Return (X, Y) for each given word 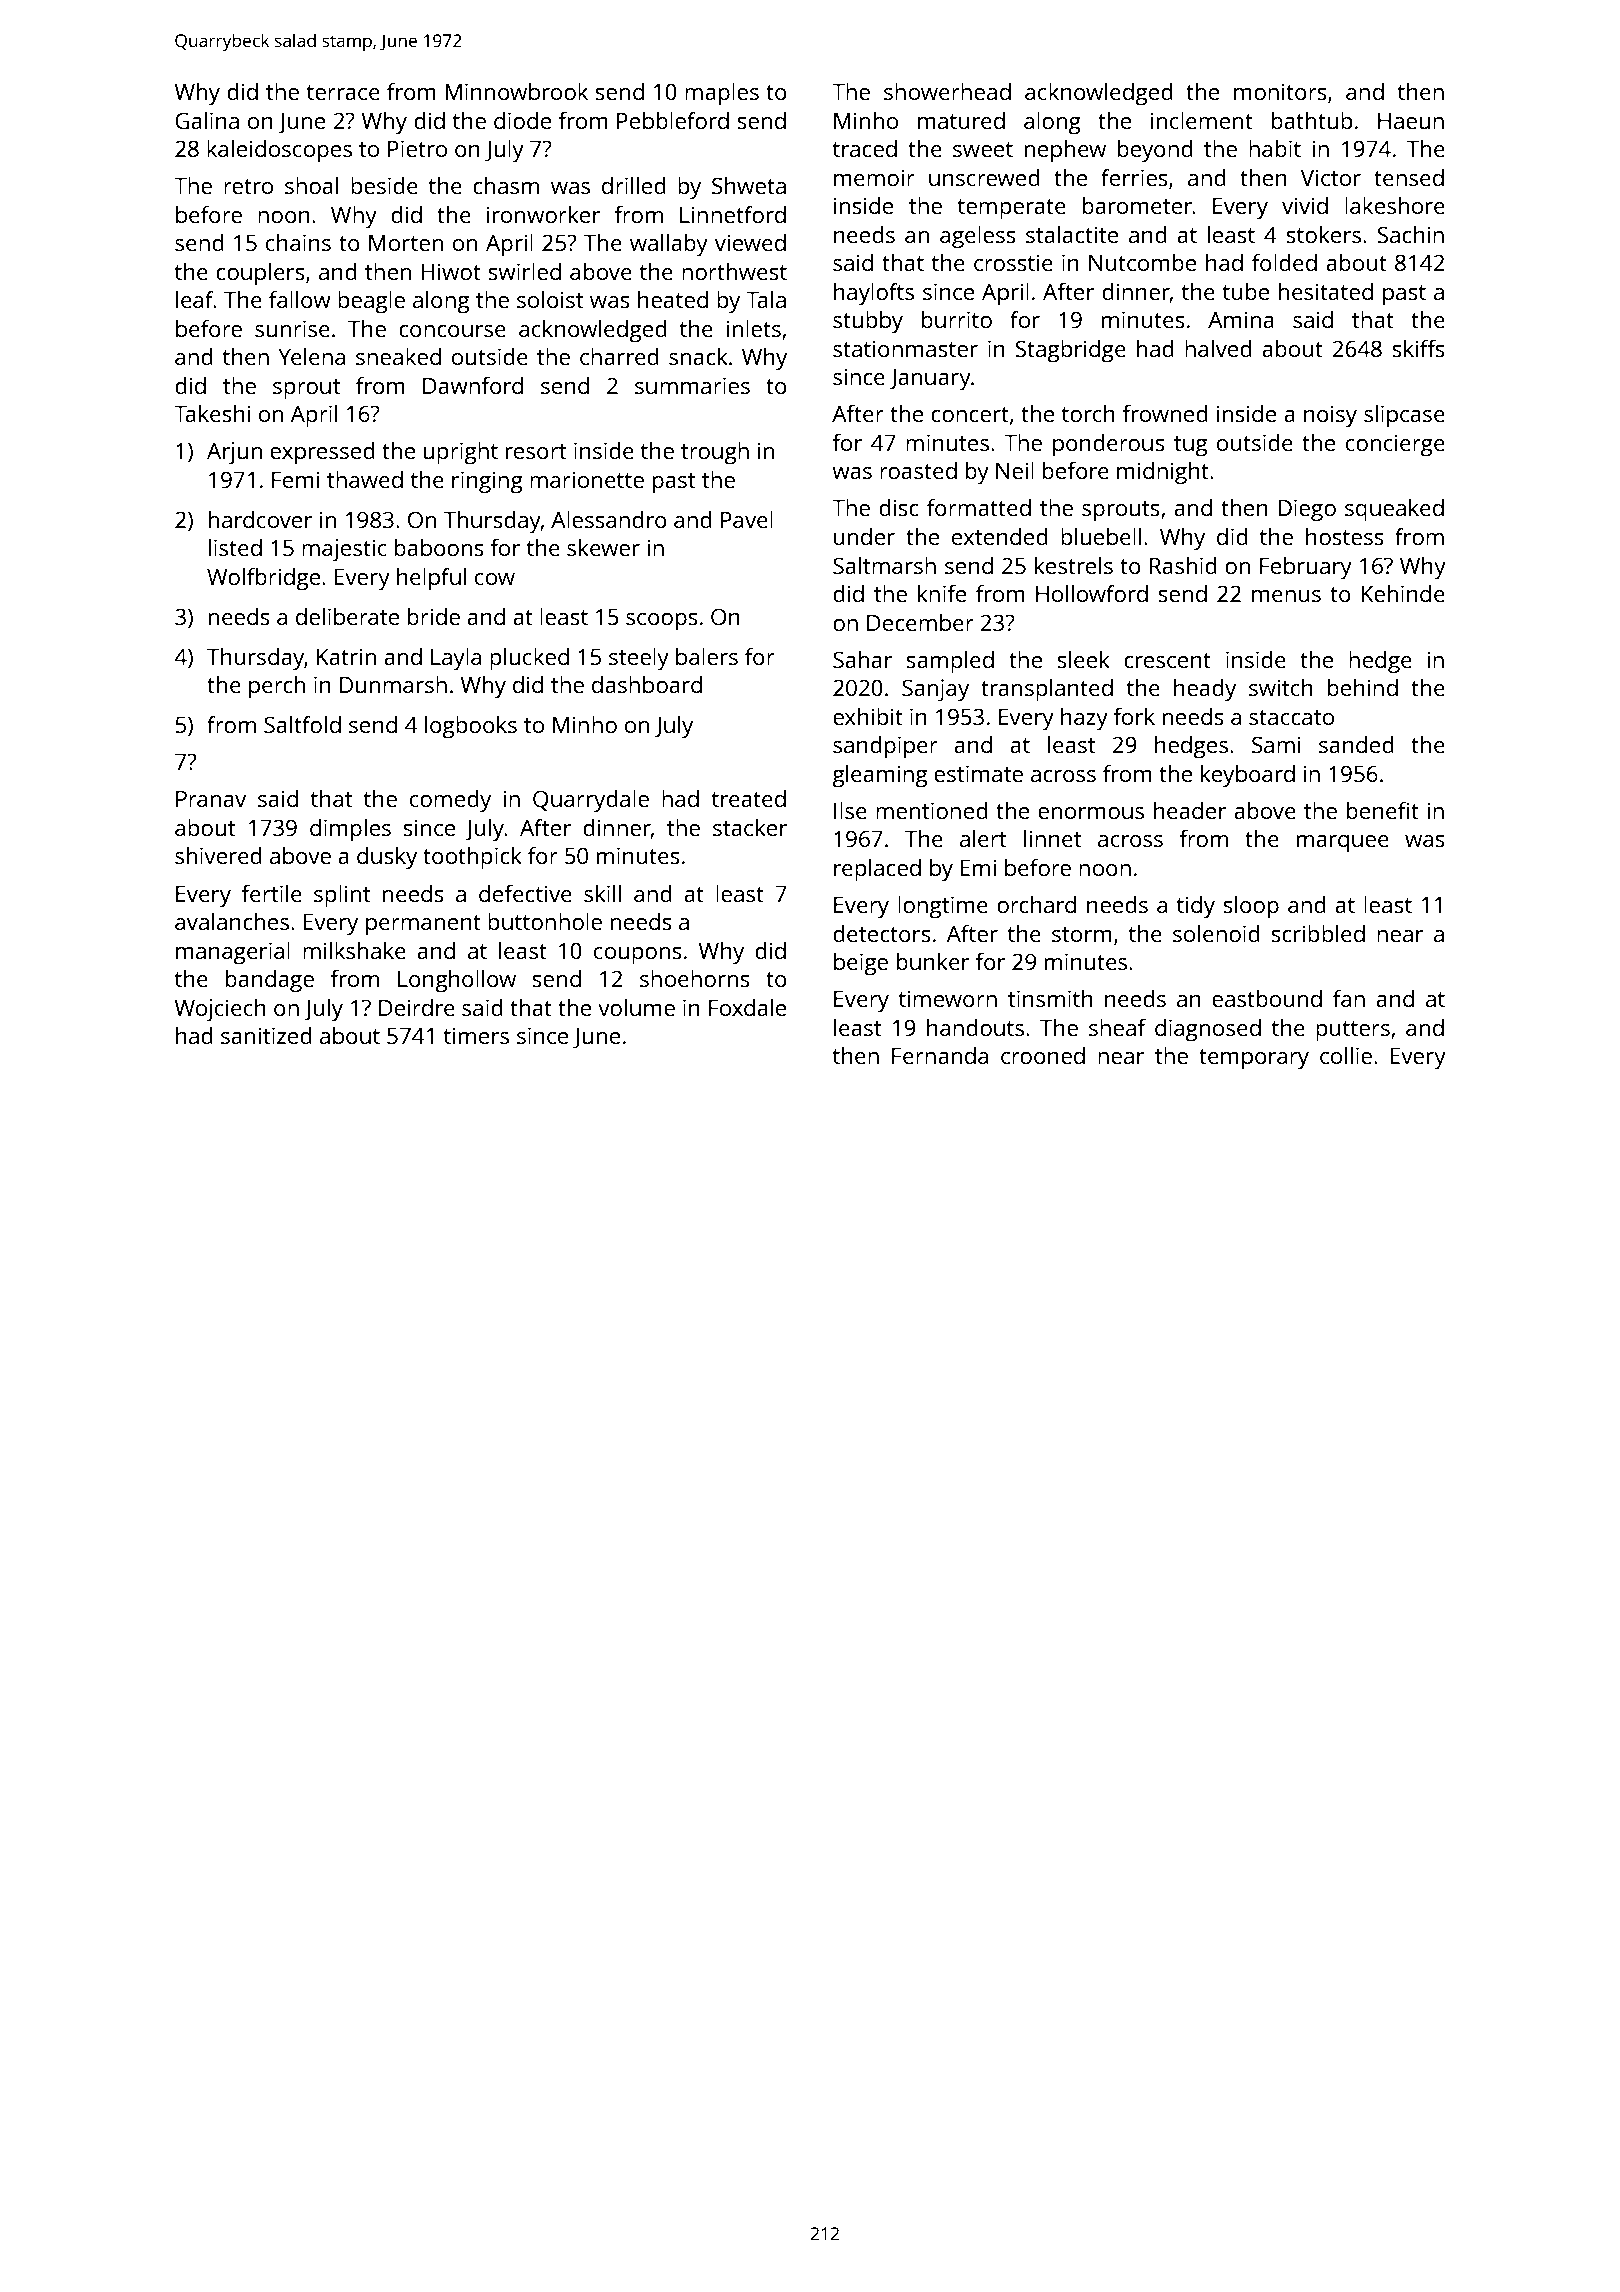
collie (1346, 1055)
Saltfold (302, 724)
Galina (207, 120)
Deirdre (417, 1007)
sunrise (292, 328)
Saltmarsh (884, 565)
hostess (1345, 536)
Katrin (346, 656)
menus (1286, 596)
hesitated (1326, 291)
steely (639, 659)
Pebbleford (673, 120)
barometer (1138, 205)
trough (715, 453)
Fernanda (940, 1055)
